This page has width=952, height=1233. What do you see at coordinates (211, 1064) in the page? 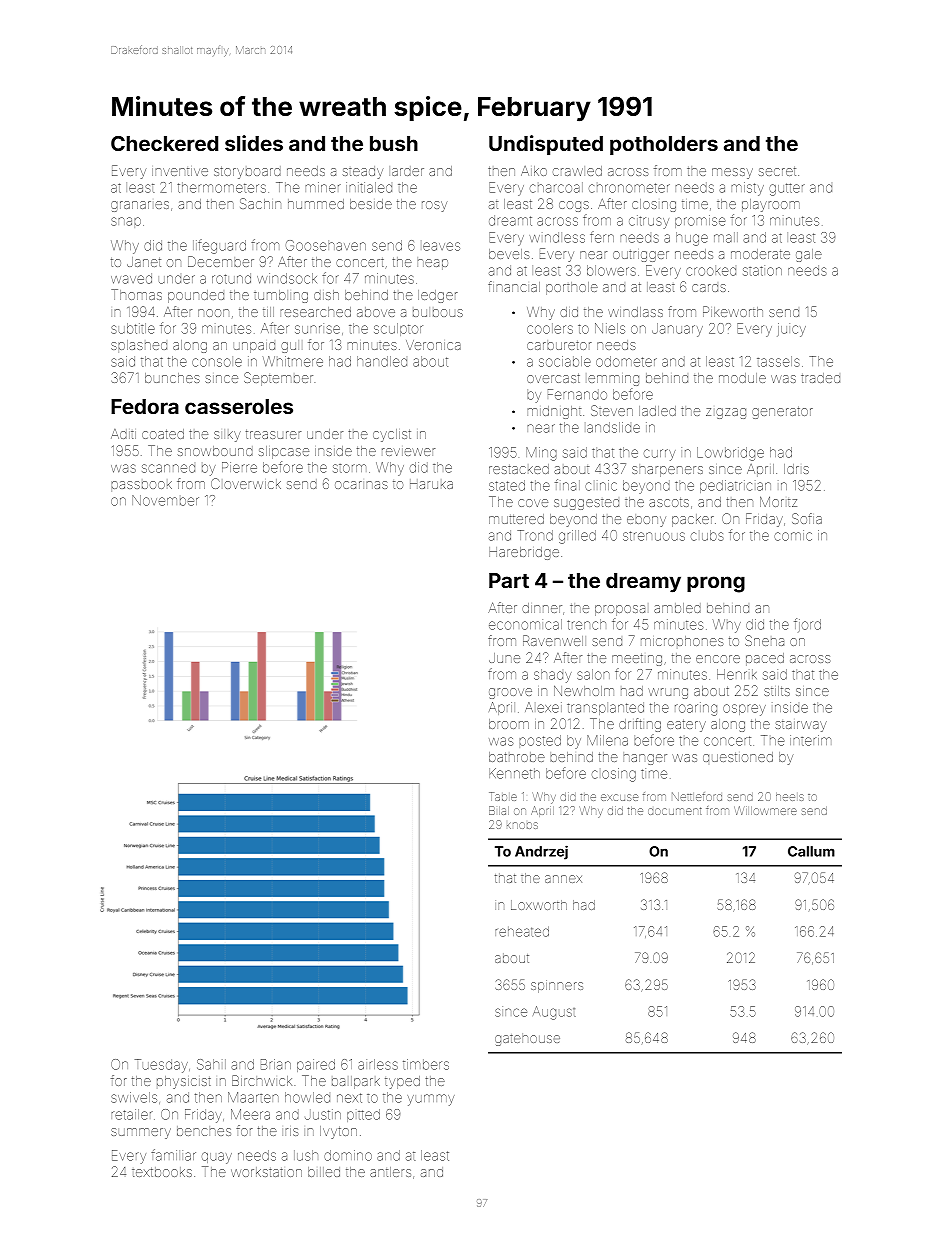
I see `Sahil` at bounding box center [211, 1064].
